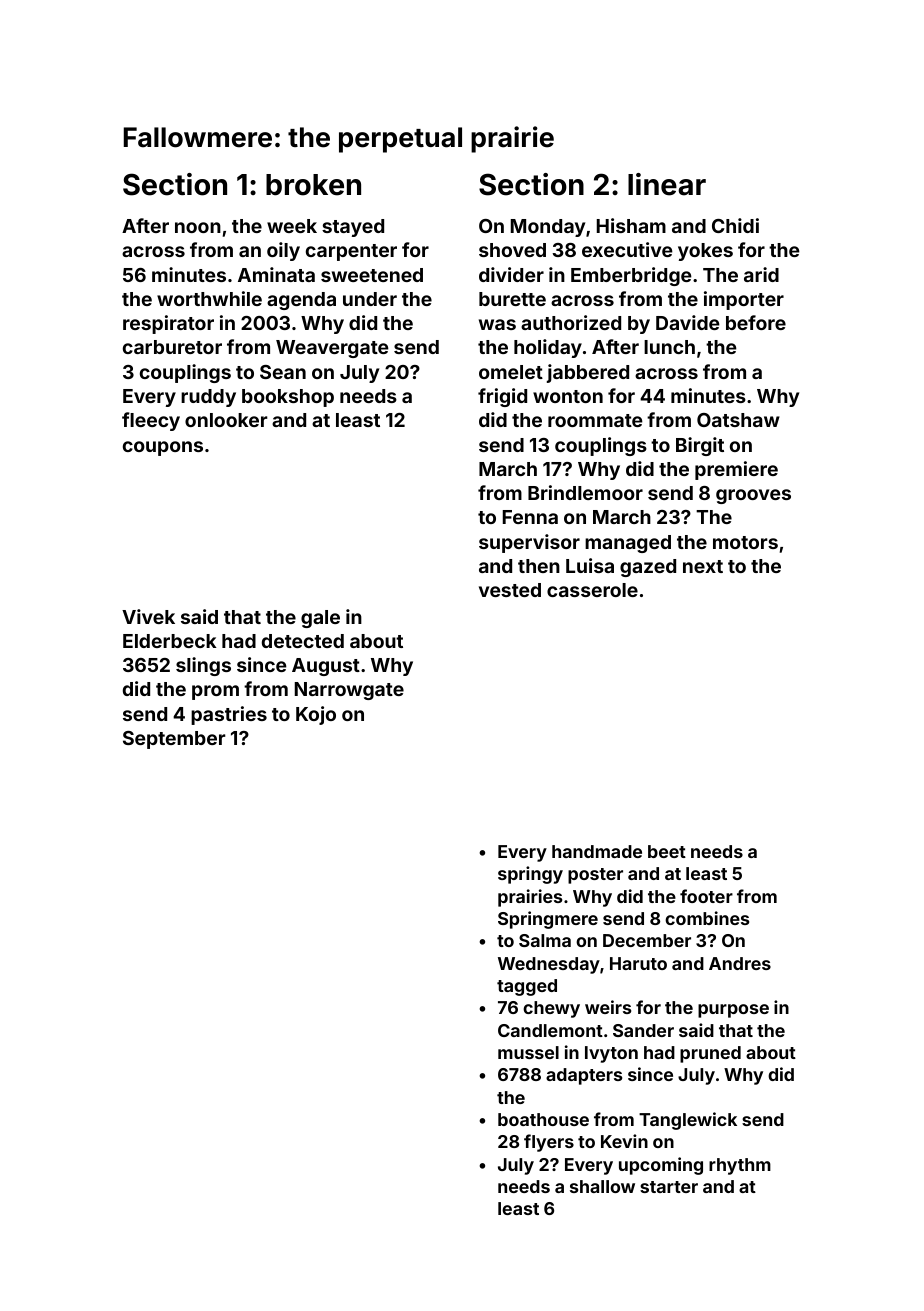  Describe the element at coordinates (527, 987) in the screenshot. I see `tagged` at that location.
